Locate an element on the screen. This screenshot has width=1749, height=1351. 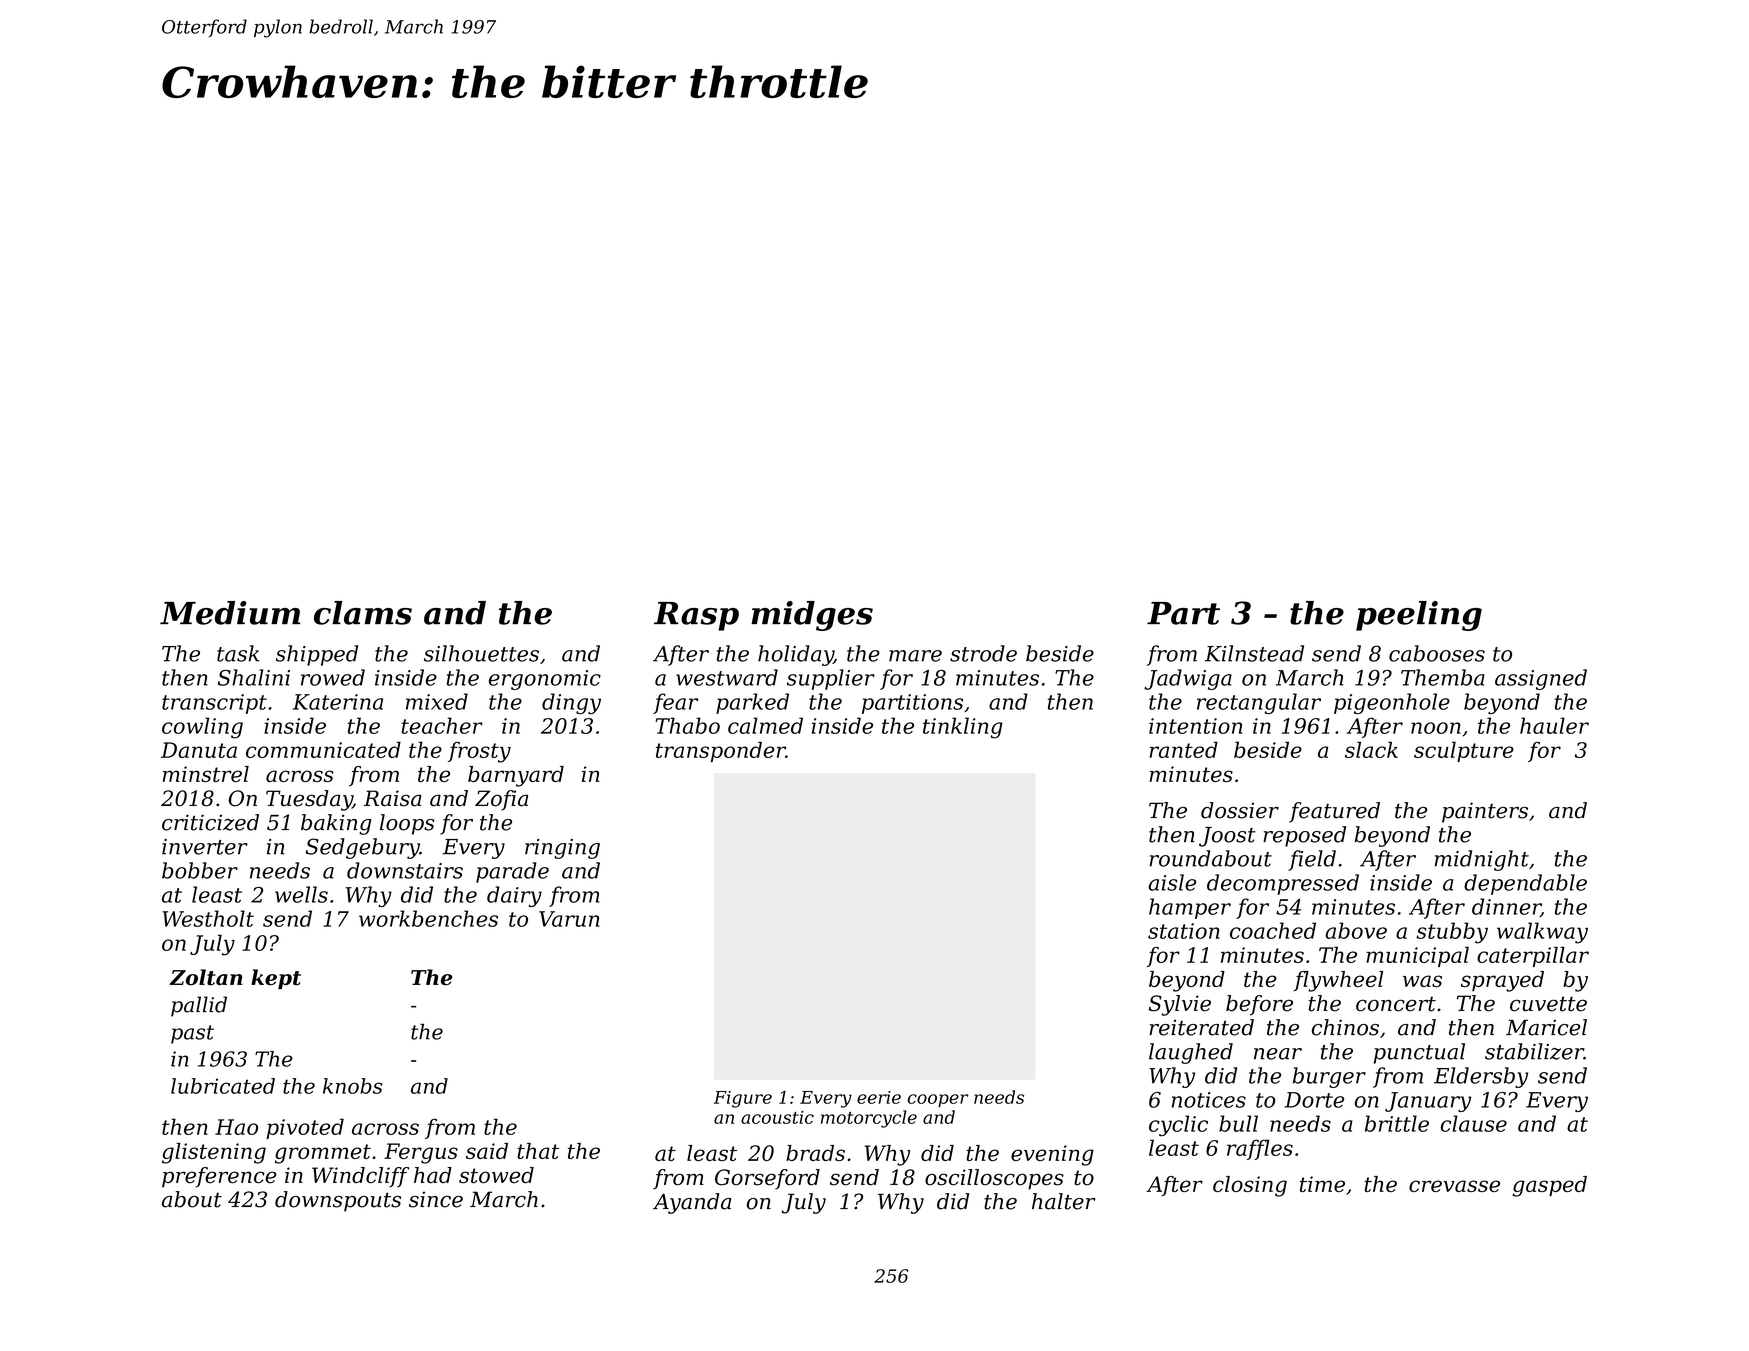
Westholt is located at coordinates (208, 918).
